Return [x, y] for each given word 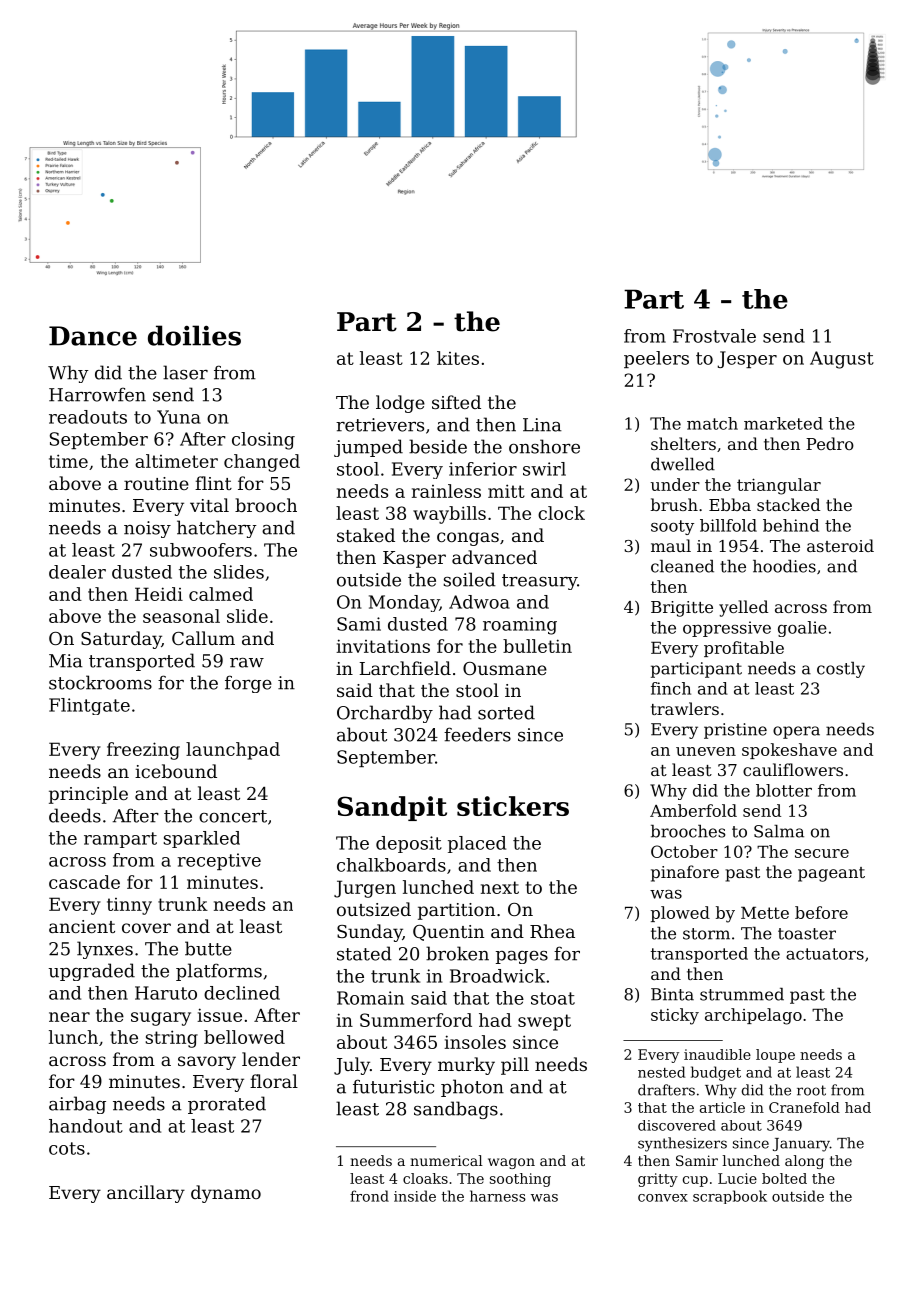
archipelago [753, 1016]
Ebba [730, 504]
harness [498, 1196]
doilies [194, 335]
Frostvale [714, 336]
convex [663, 1198]
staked [366, 535]
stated [364, 953]
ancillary [146, 1194]
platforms [219, 972]
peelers [656, 359]
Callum [203, 638]
